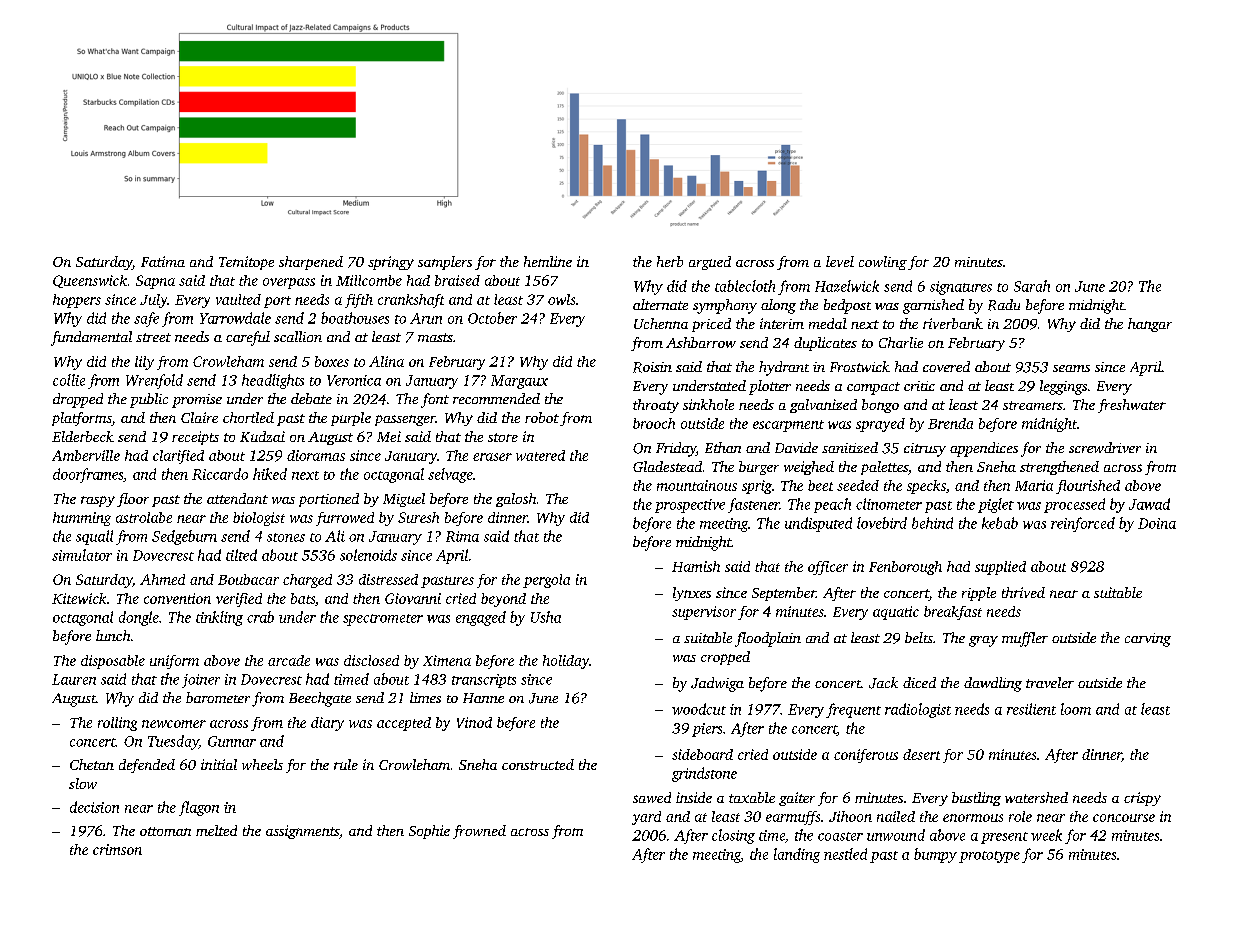 The width and height of the screenshot is (1233, 952). I want to click on sharpened, so click(311, 263).
